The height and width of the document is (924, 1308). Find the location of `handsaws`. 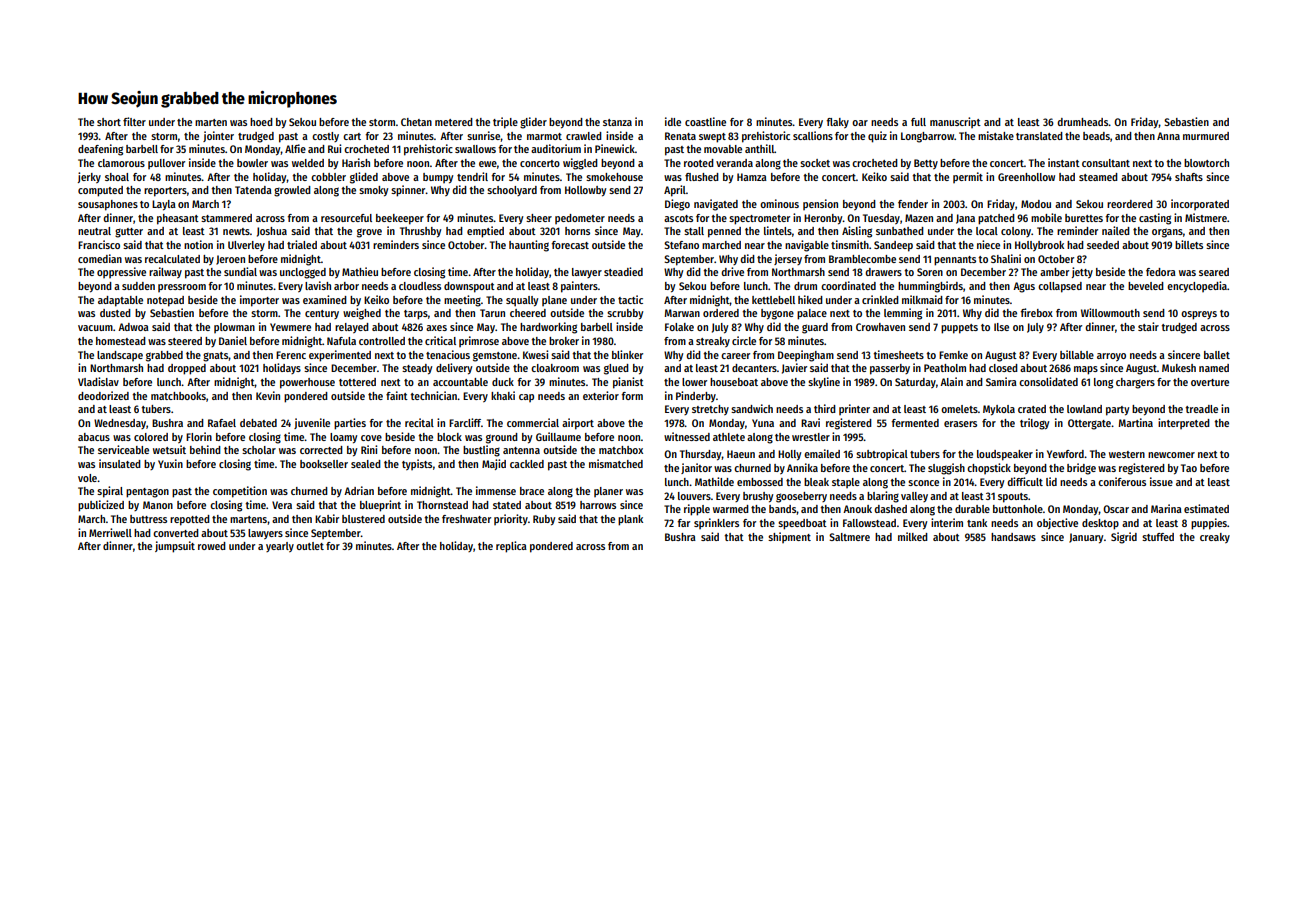

handsaws is located at coordinates (1013, 537).
